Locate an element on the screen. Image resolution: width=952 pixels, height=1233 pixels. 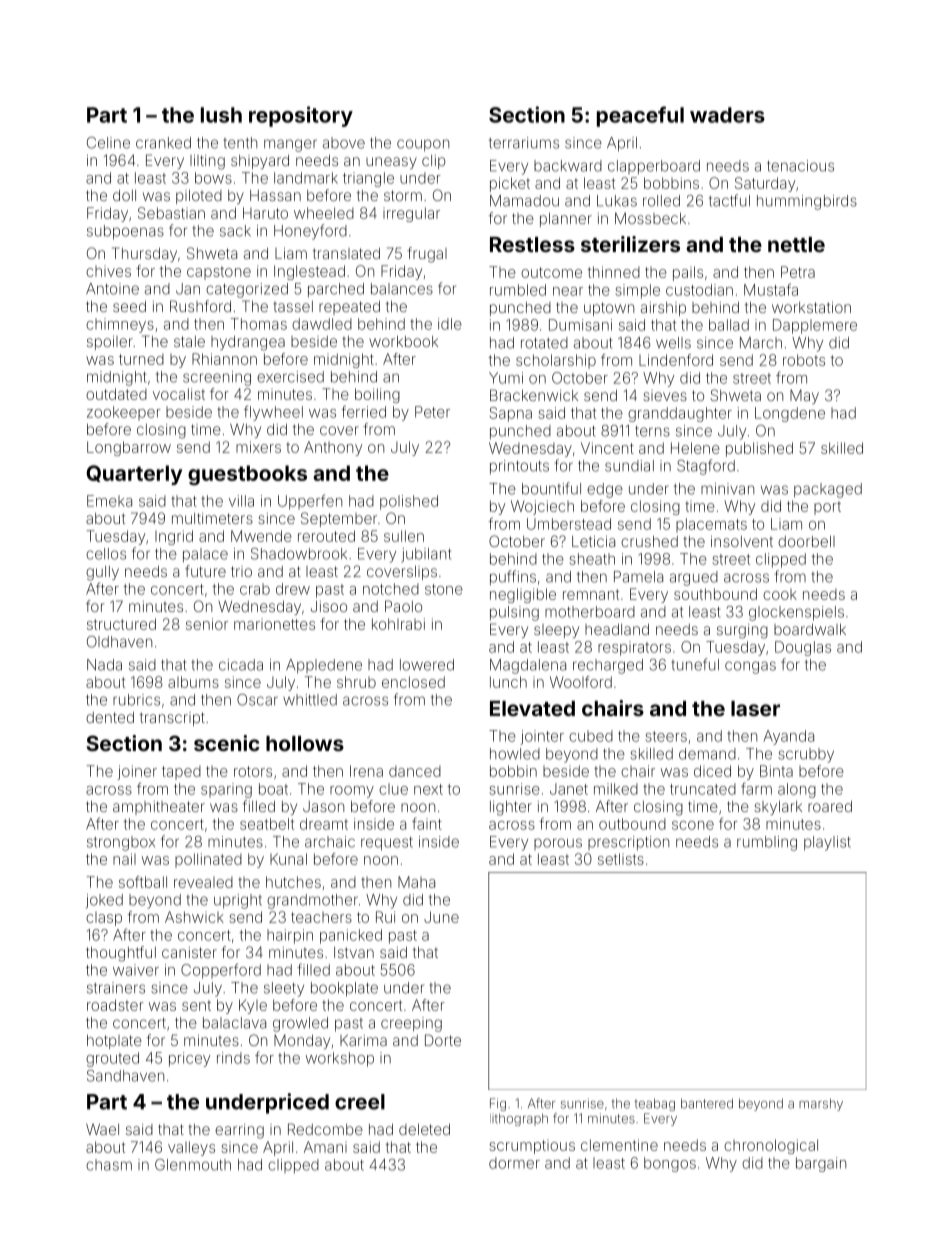
rinds is located at coordinates (233, 1058).
